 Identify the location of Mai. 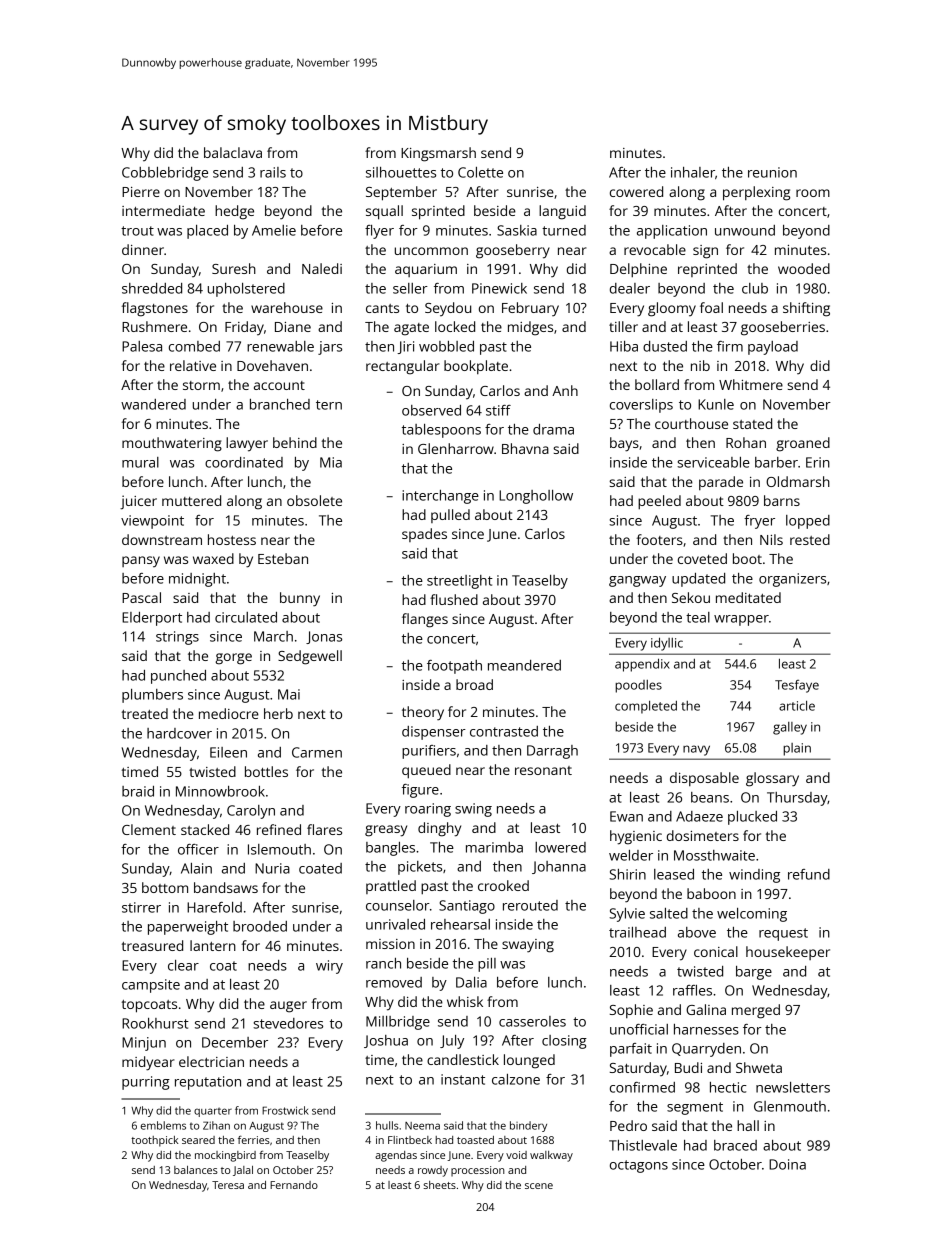
(289, 694).
